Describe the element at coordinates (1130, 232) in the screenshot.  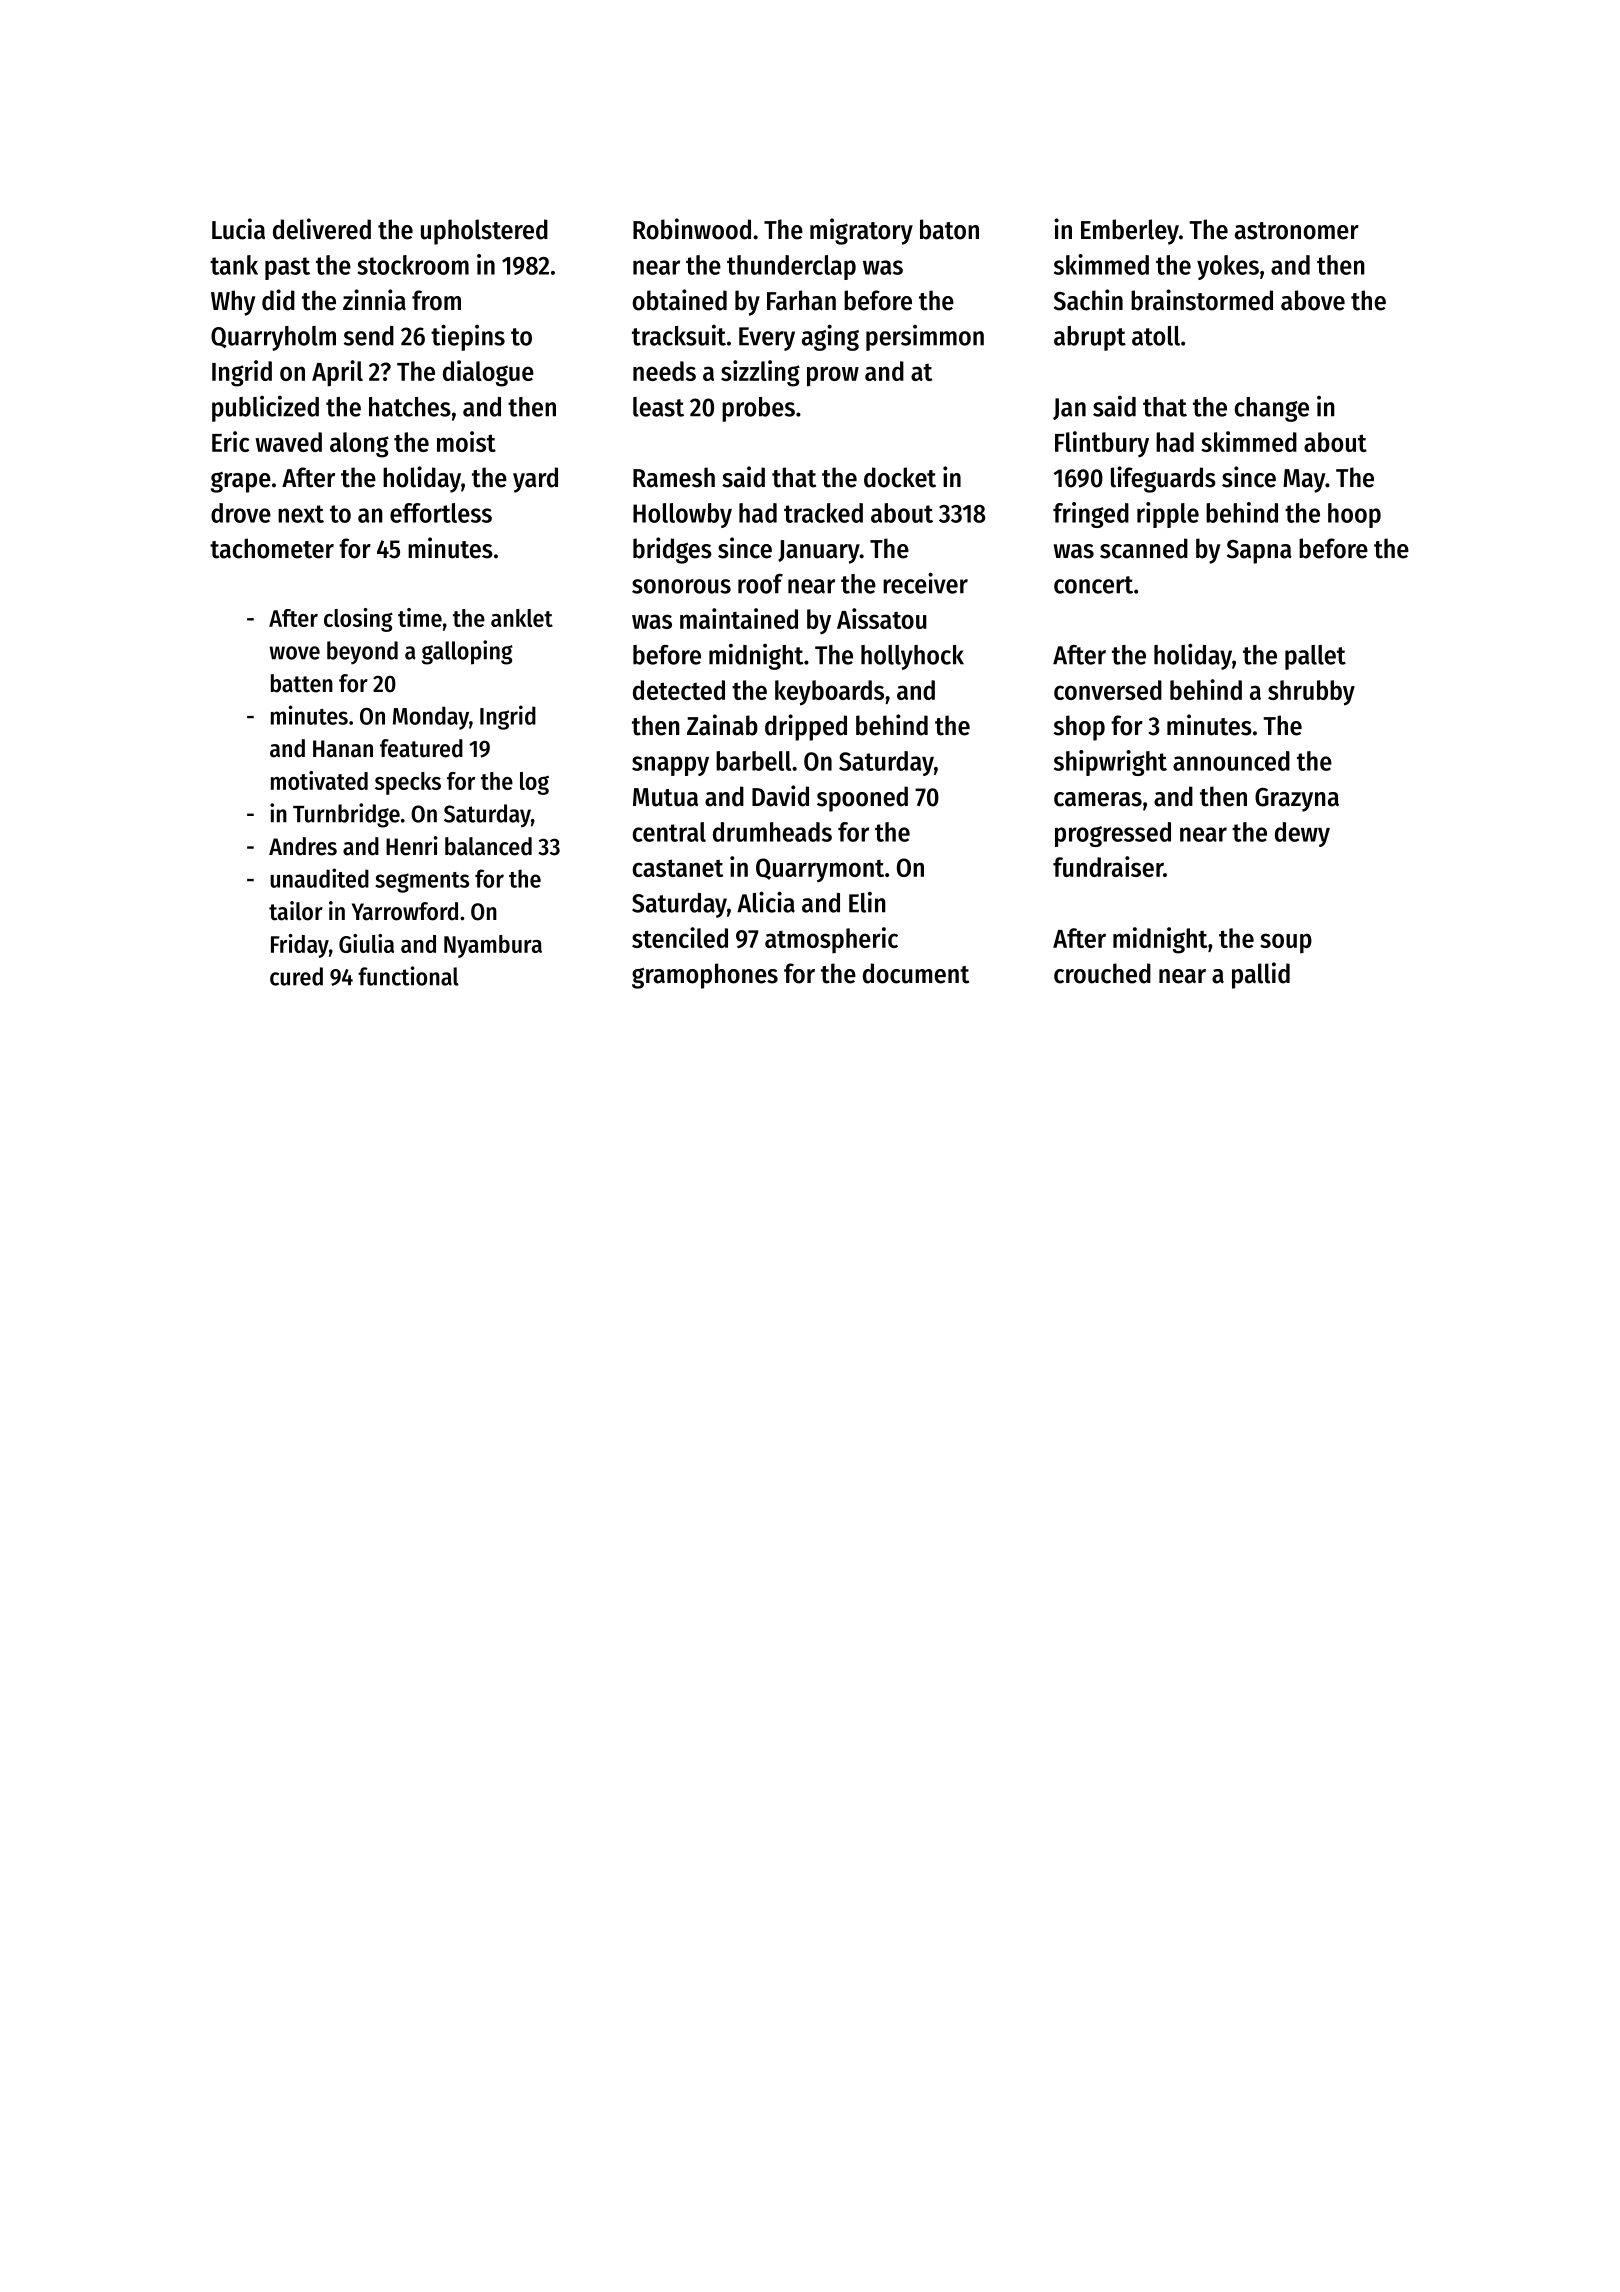
I see `Emberley` at that location.
